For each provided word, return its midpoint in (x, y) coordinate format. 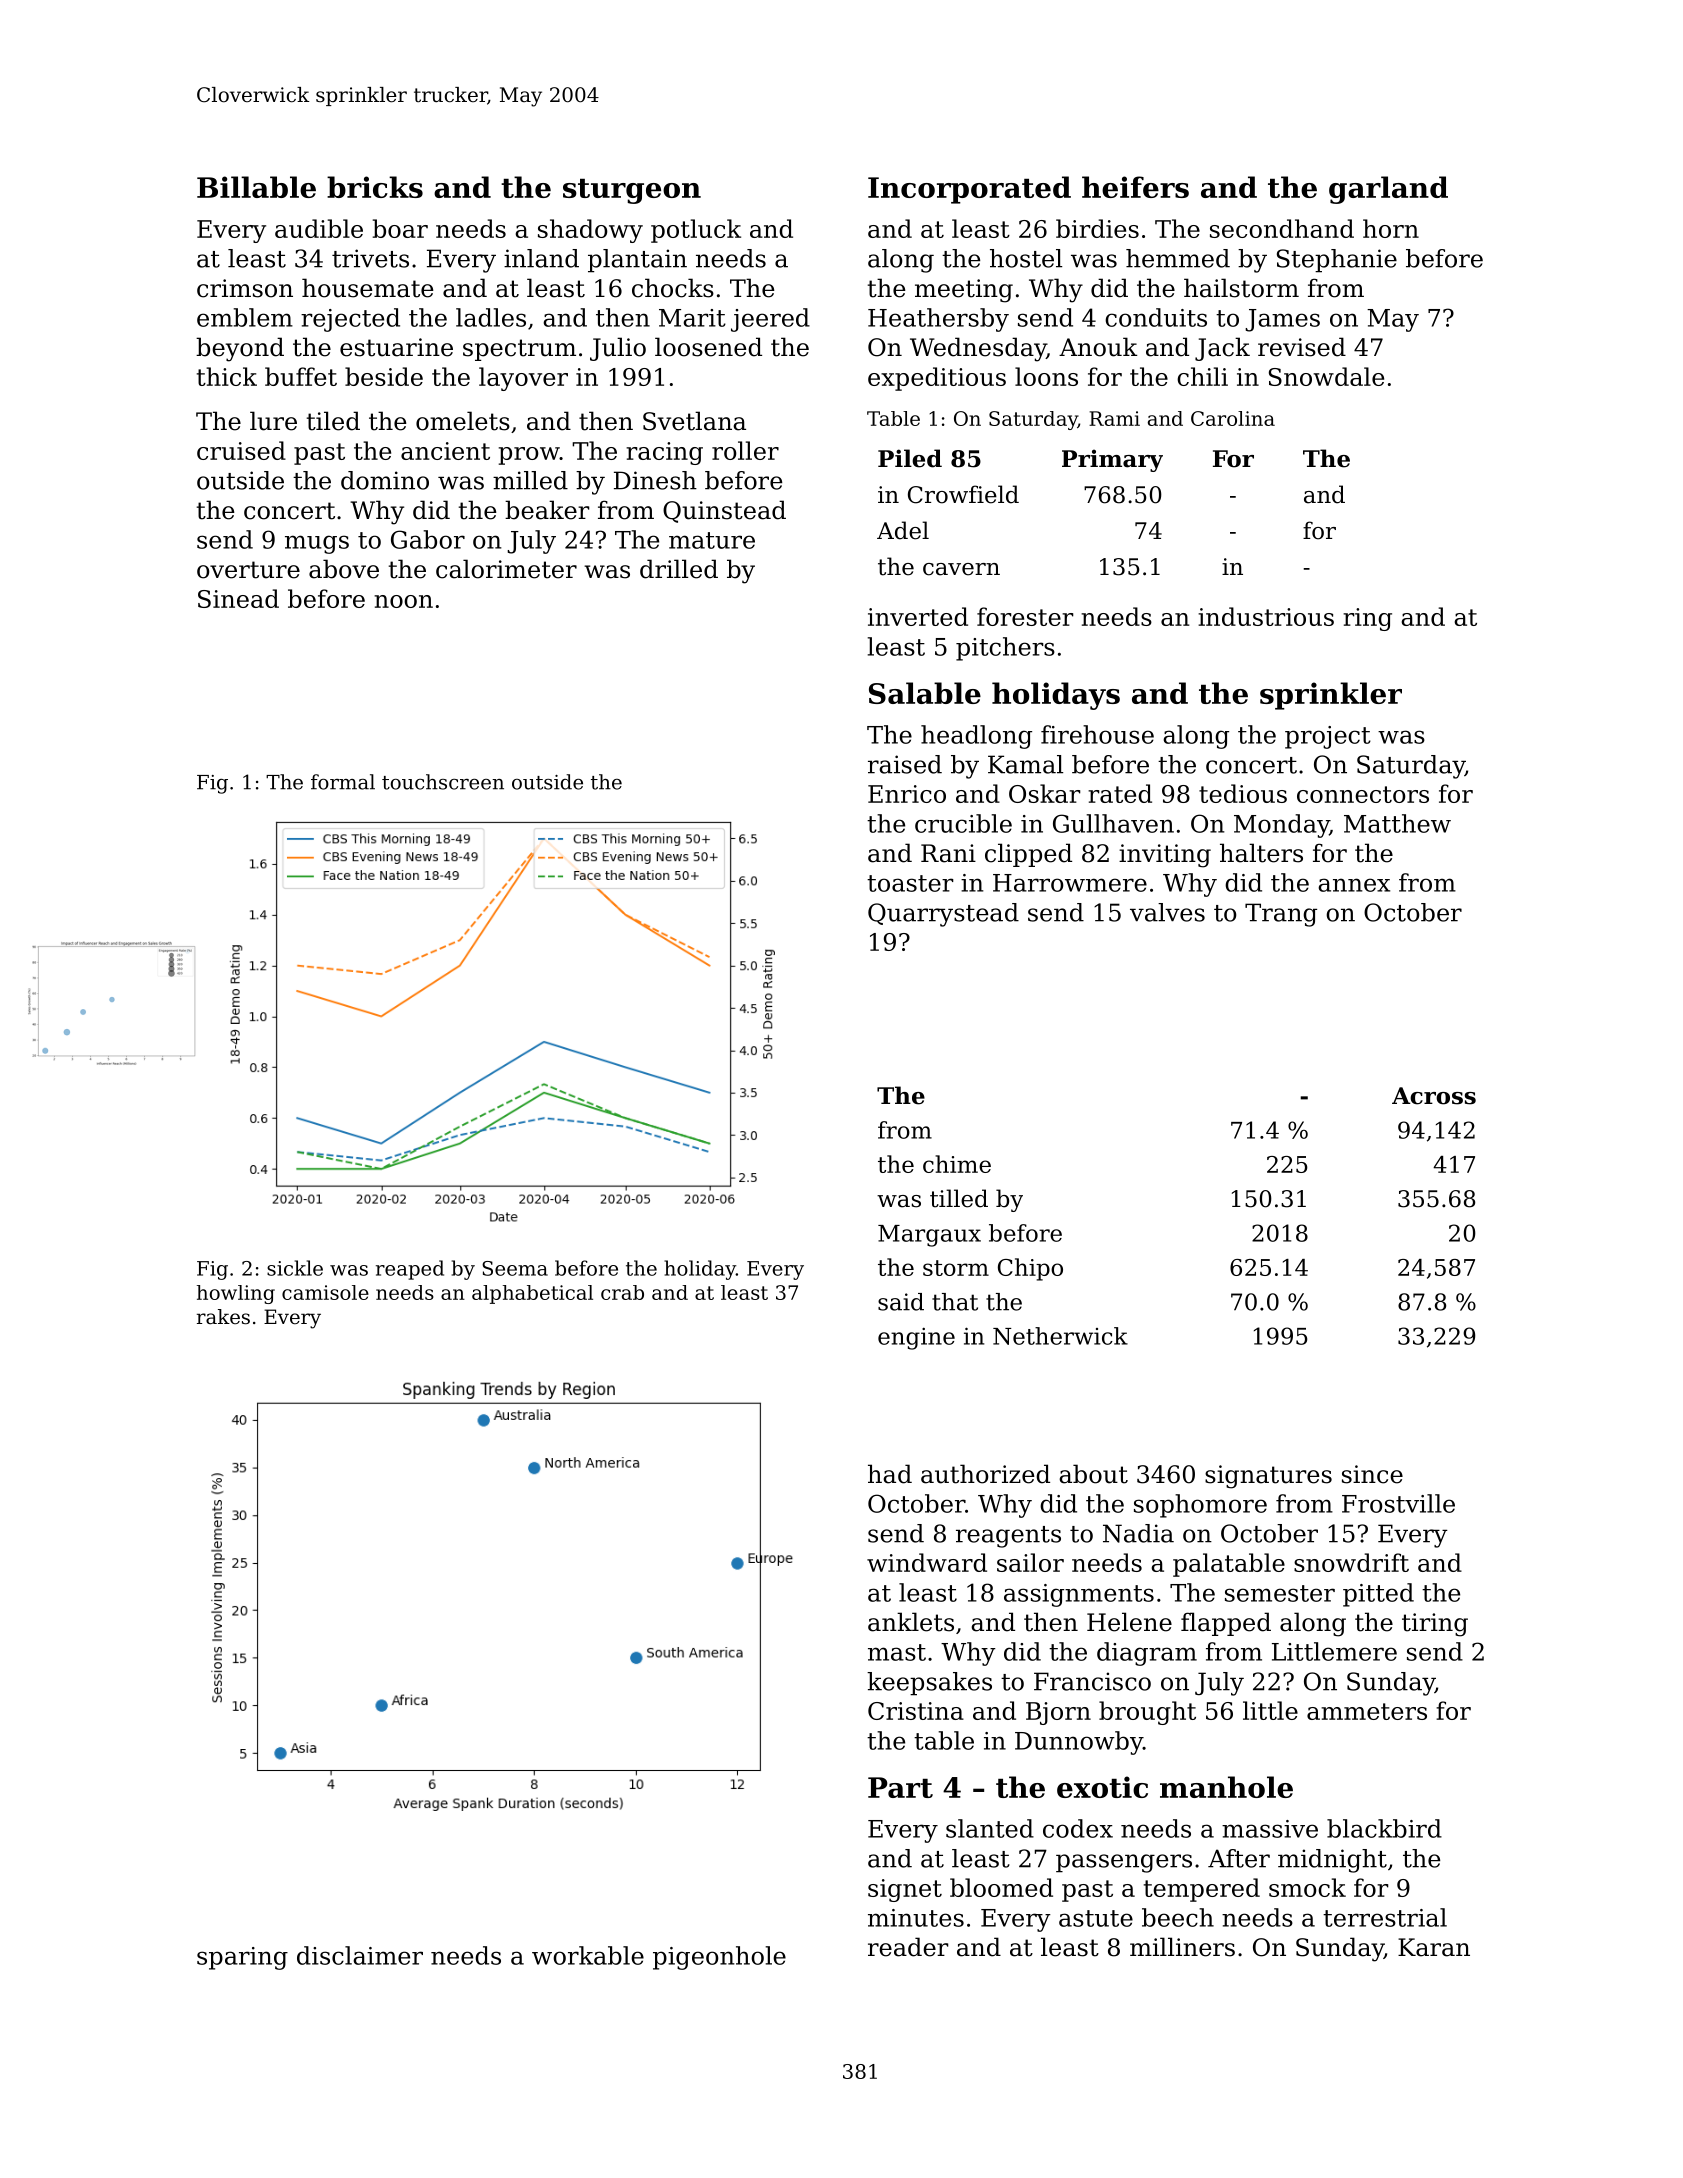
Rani (948, 853)
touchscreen (443, 782)
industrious (1266, 616)
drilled (679, 569)
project (1328, 737)
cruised (241, 450)
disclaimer (360, 1955)
